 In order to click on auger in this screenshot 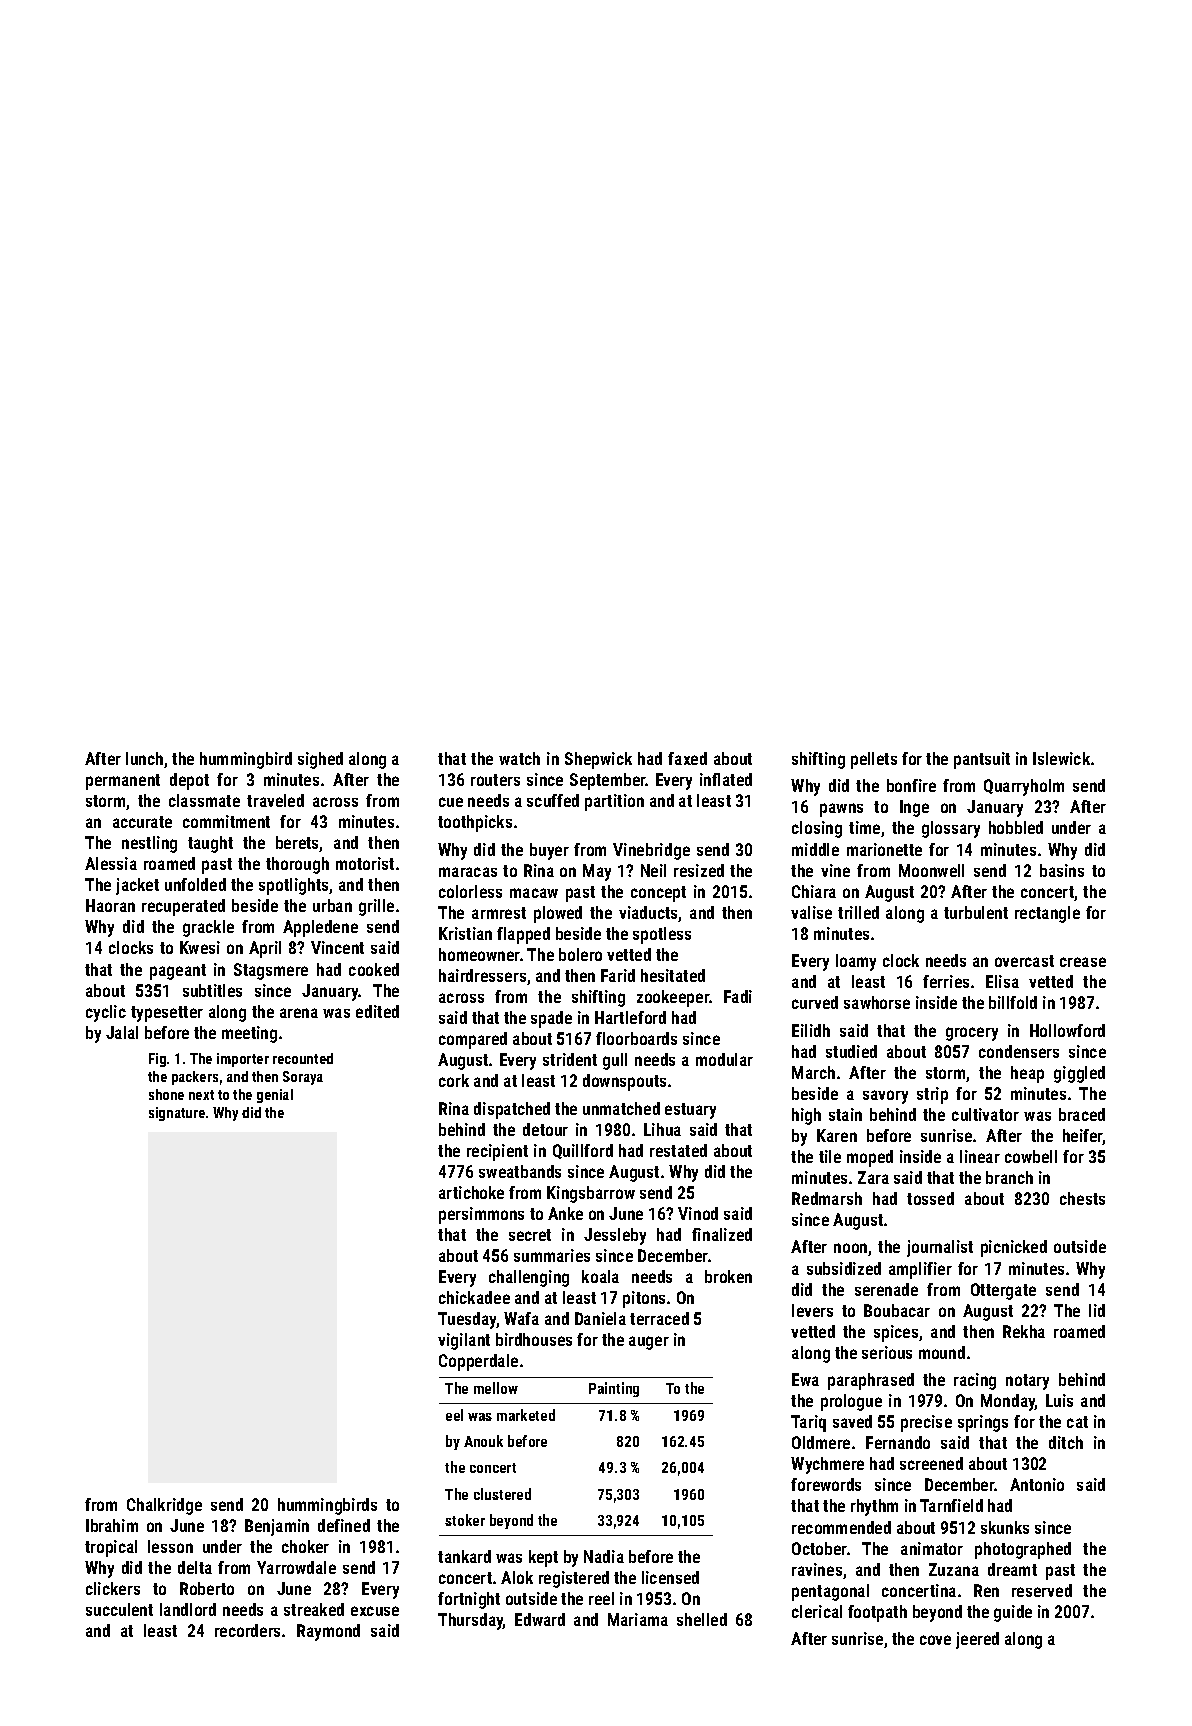, I will do `click(649, 1343)`.
